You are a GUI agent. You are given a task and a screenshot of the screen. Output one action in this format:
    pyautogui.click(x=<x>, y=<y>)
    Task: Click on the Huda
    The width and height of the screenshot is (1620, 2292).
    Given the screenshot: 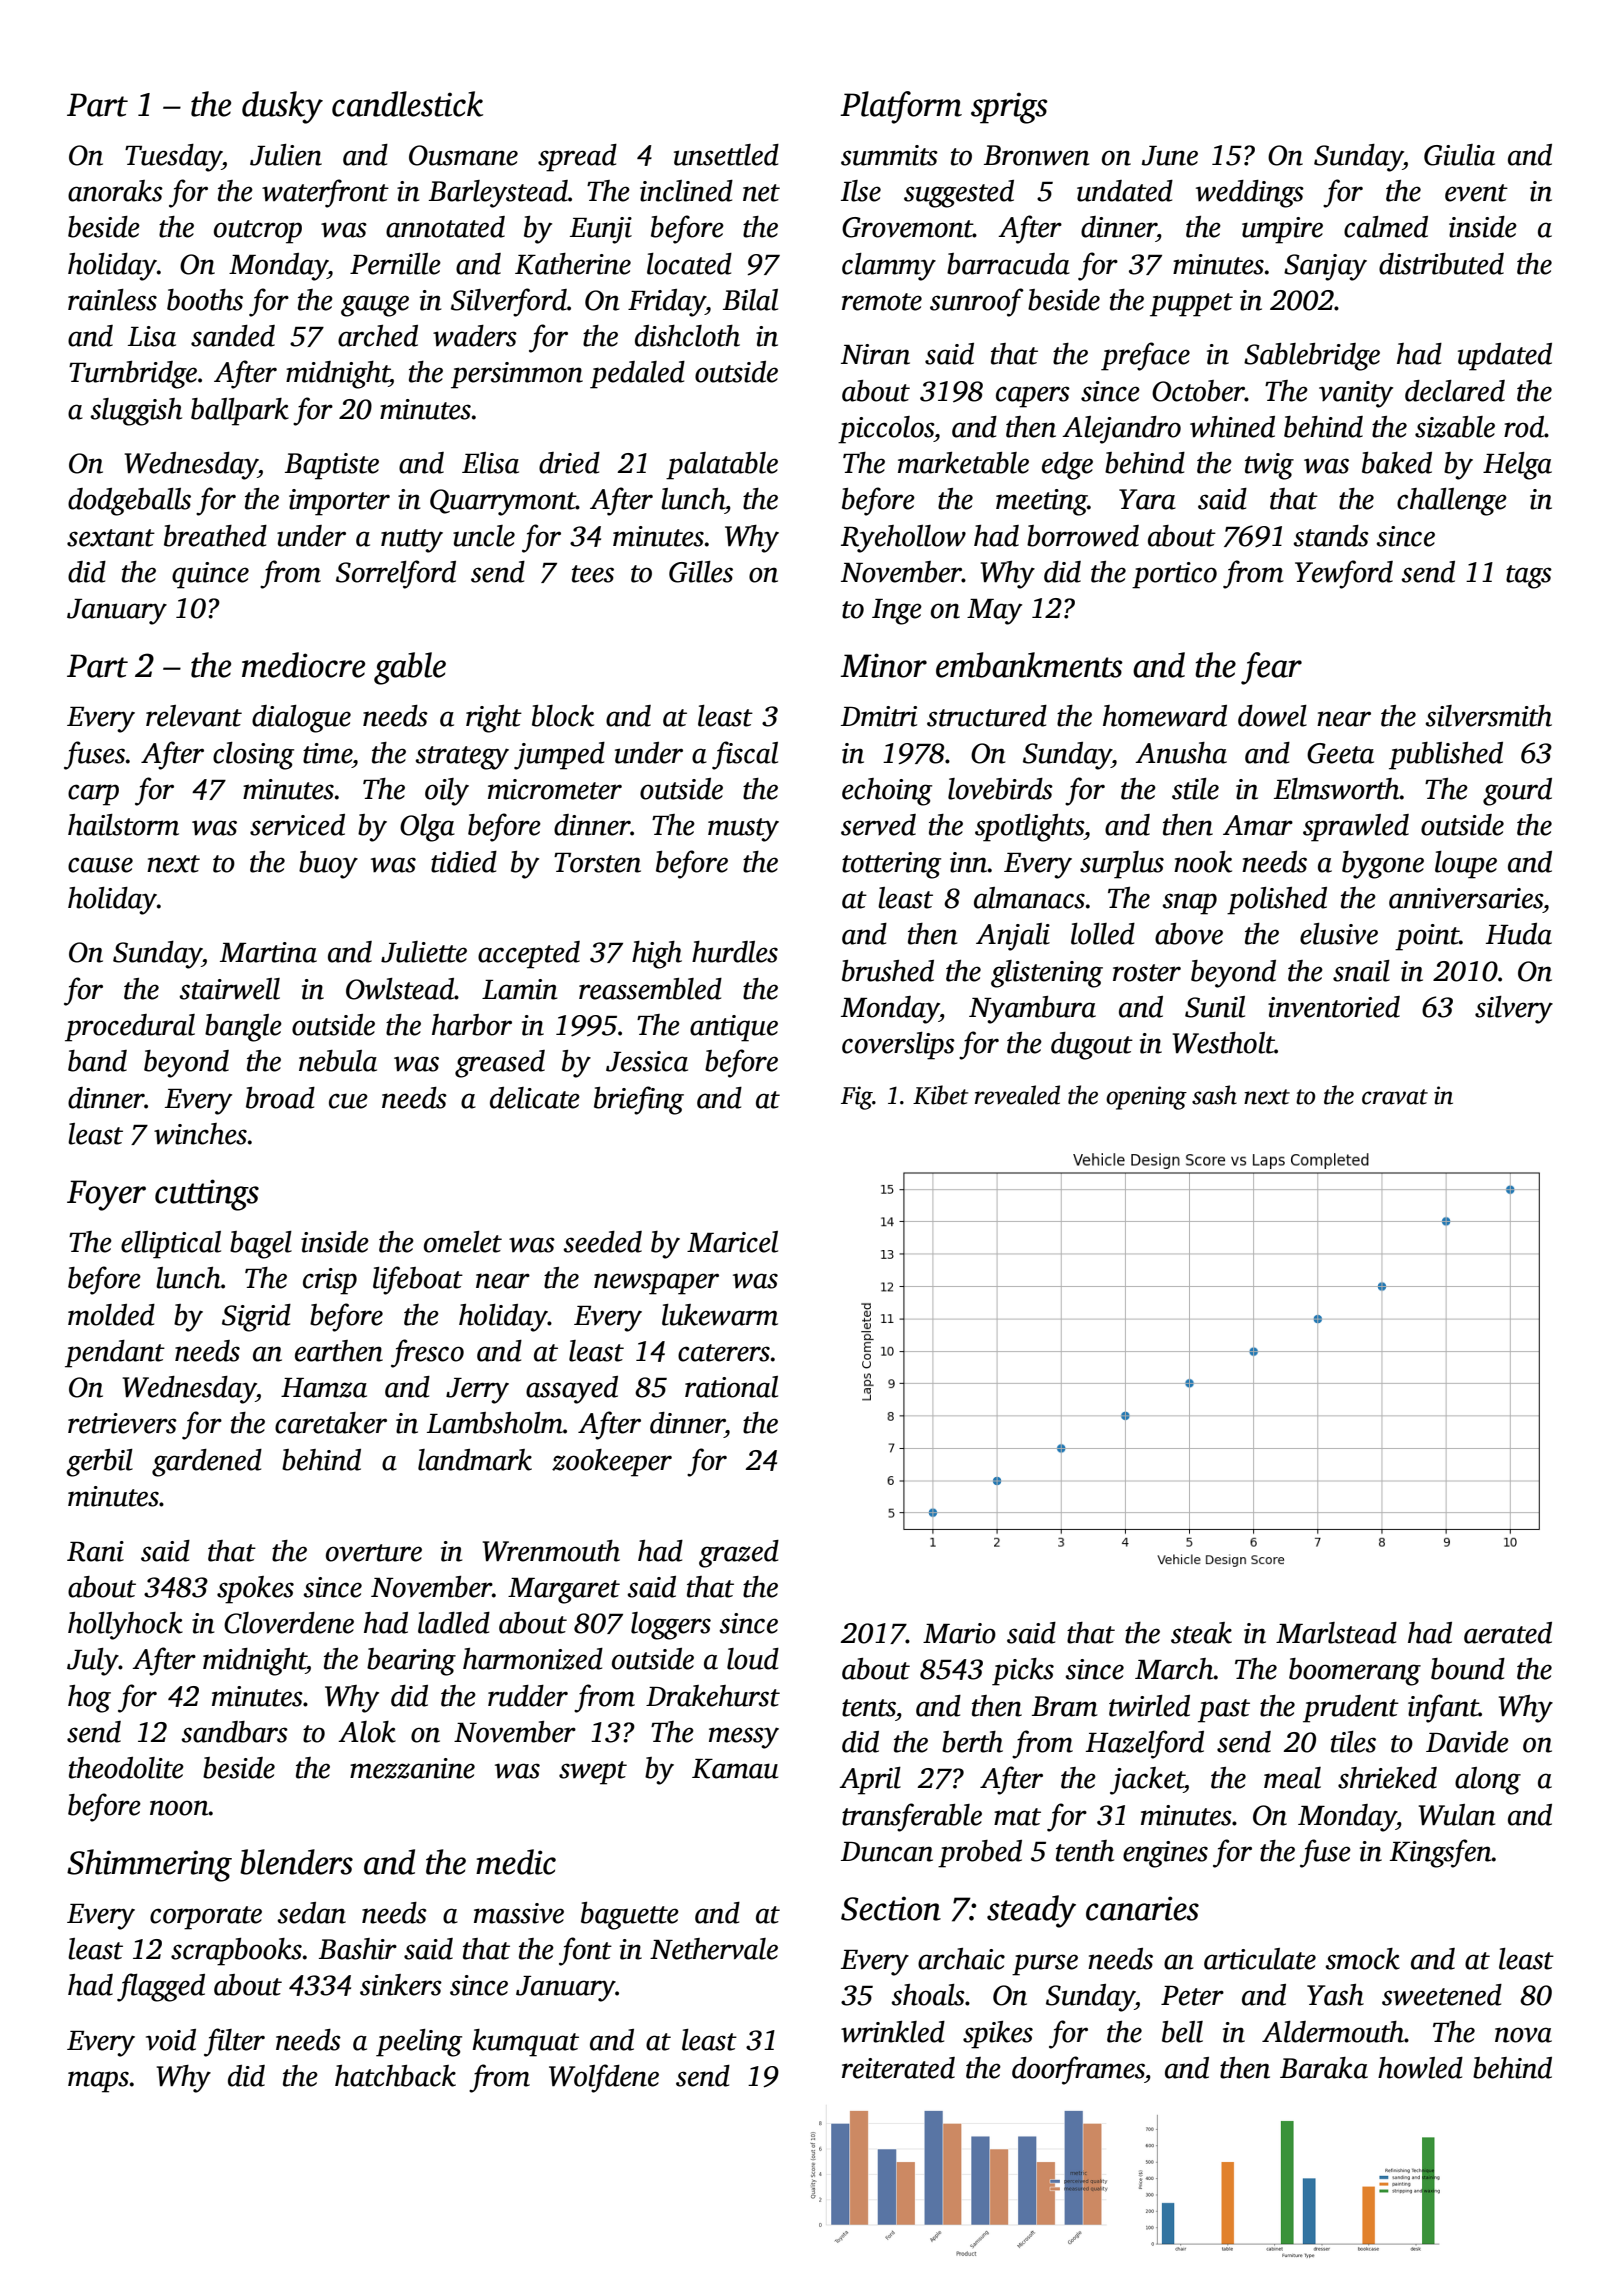 What is the action you would take?
    pyautogui.click(x=1519, y=934)
